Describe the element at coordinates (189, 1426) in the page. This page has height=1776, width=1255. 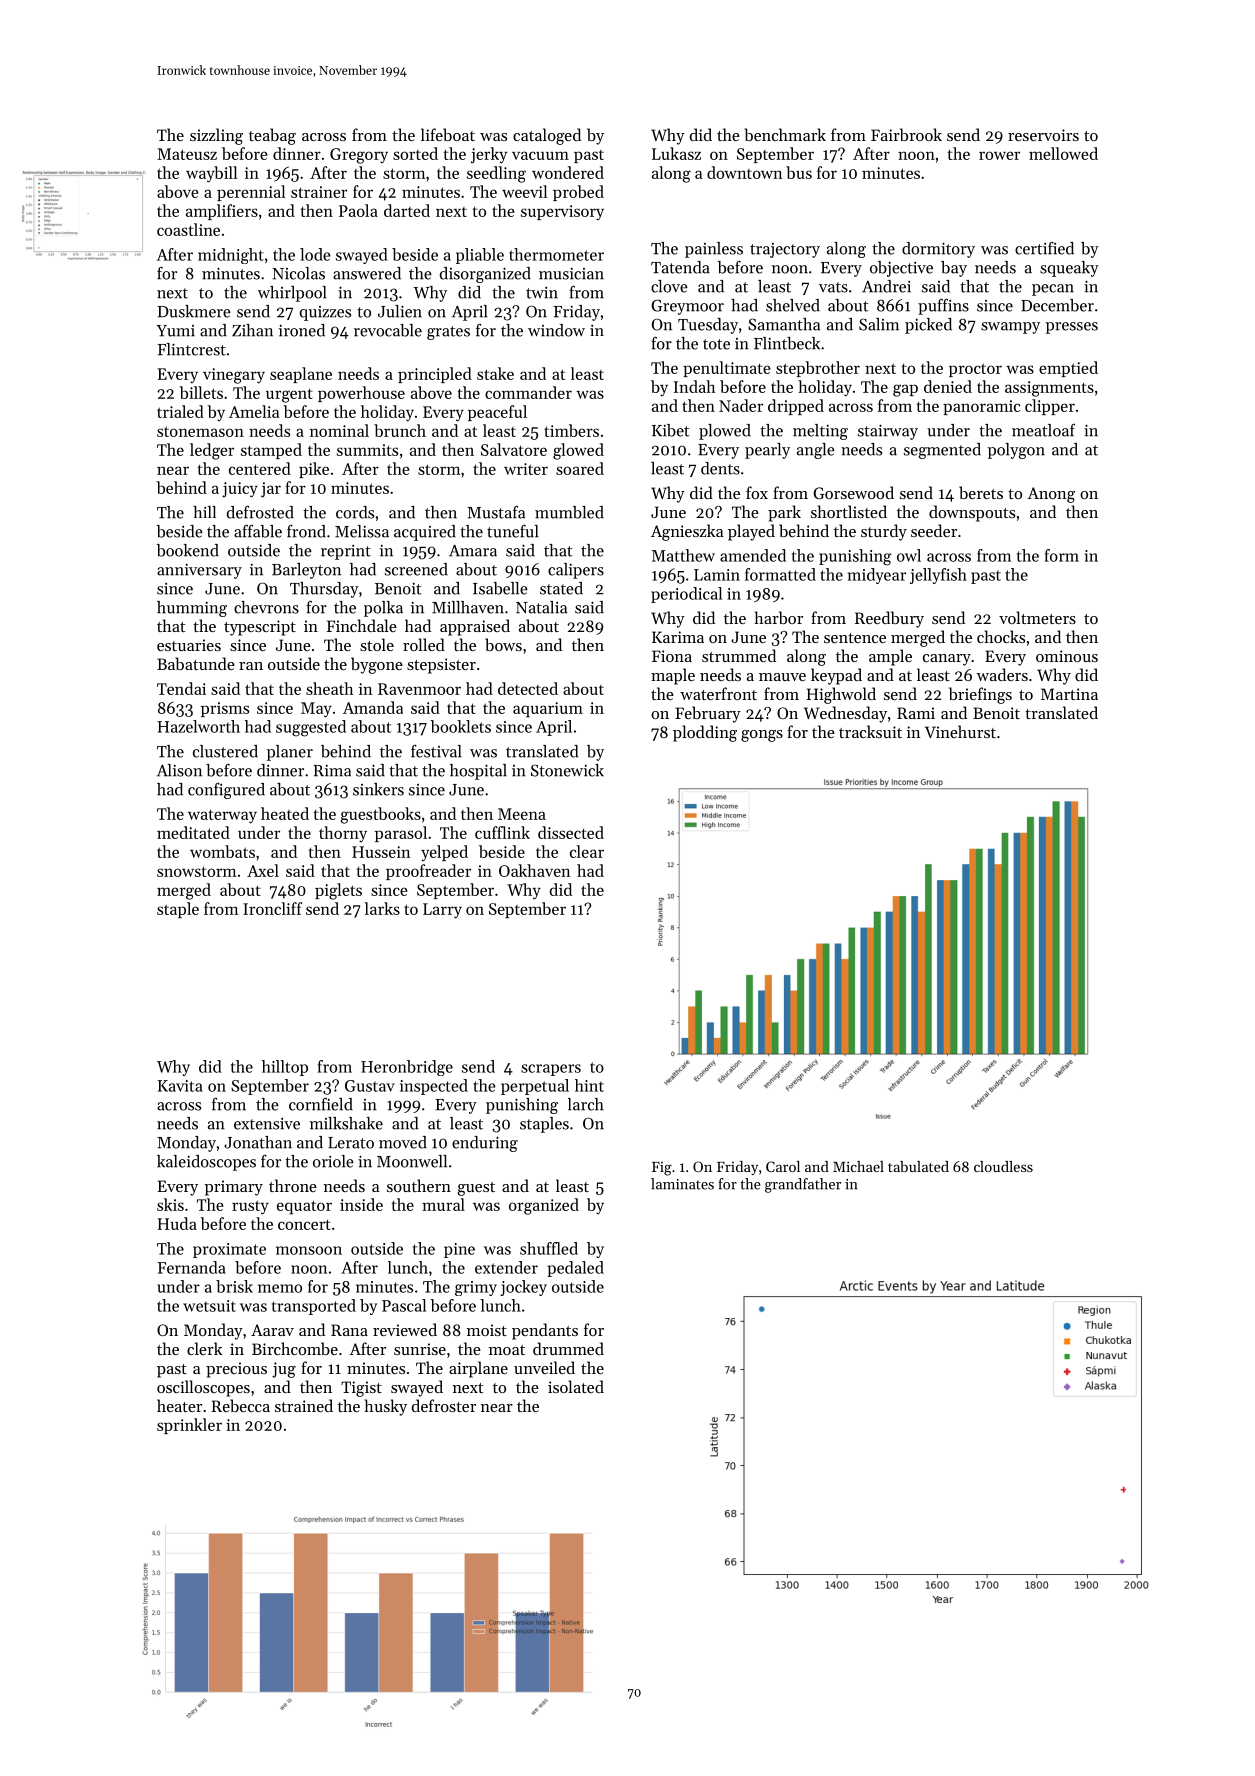
I see `sprinkler` at that location.
